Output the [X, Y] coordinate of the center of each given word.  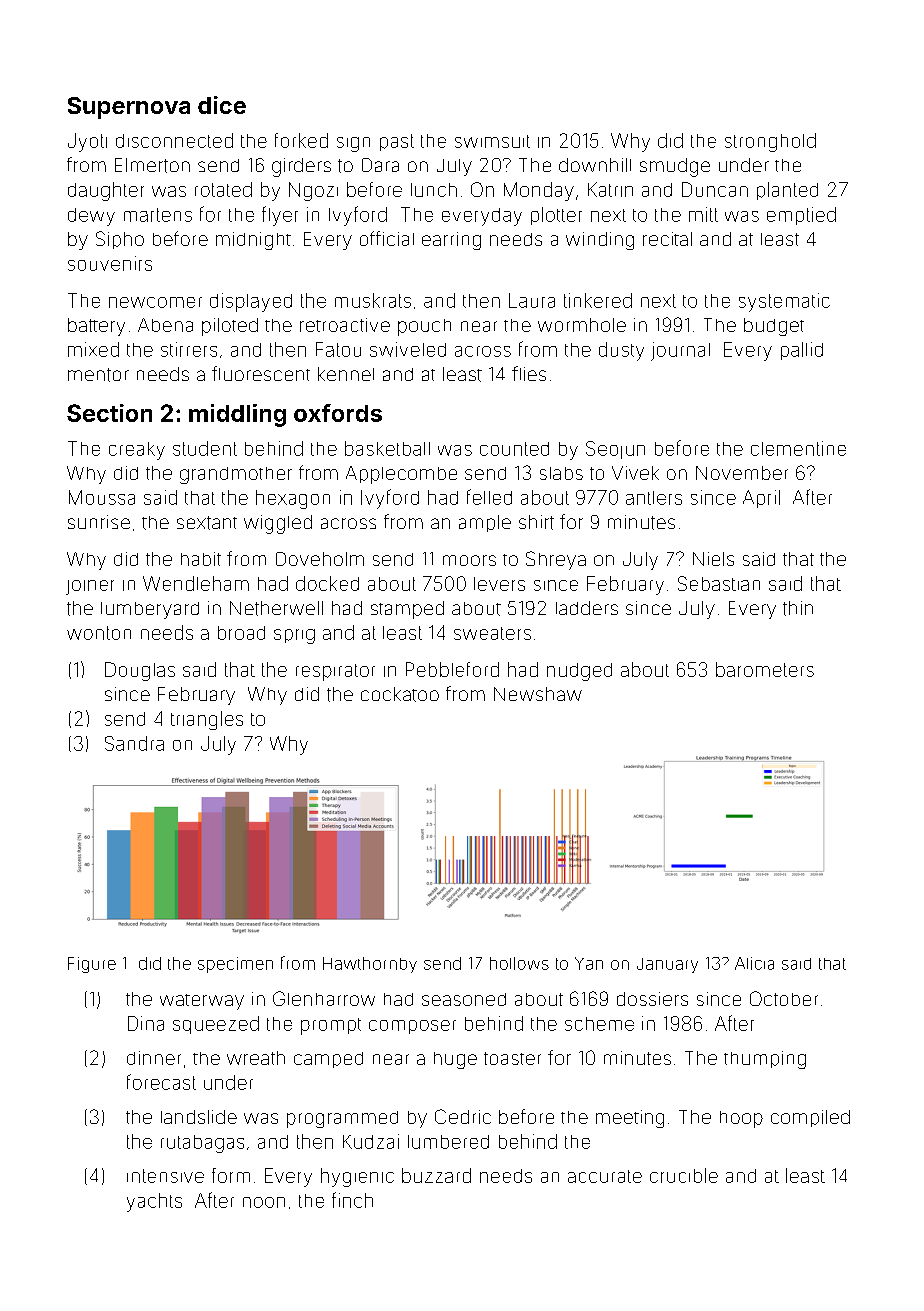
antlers [654, 498]
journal [680, 351]
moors [469, 560]
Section [109, 413]
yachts [154, 1202]
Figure [92, 965]
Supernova [129, 108]
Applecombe [401, 475]
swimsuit [492, 141]
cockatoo [400, 694]
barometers [765, 669]
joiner [90, 587]
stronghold [770, 142]
